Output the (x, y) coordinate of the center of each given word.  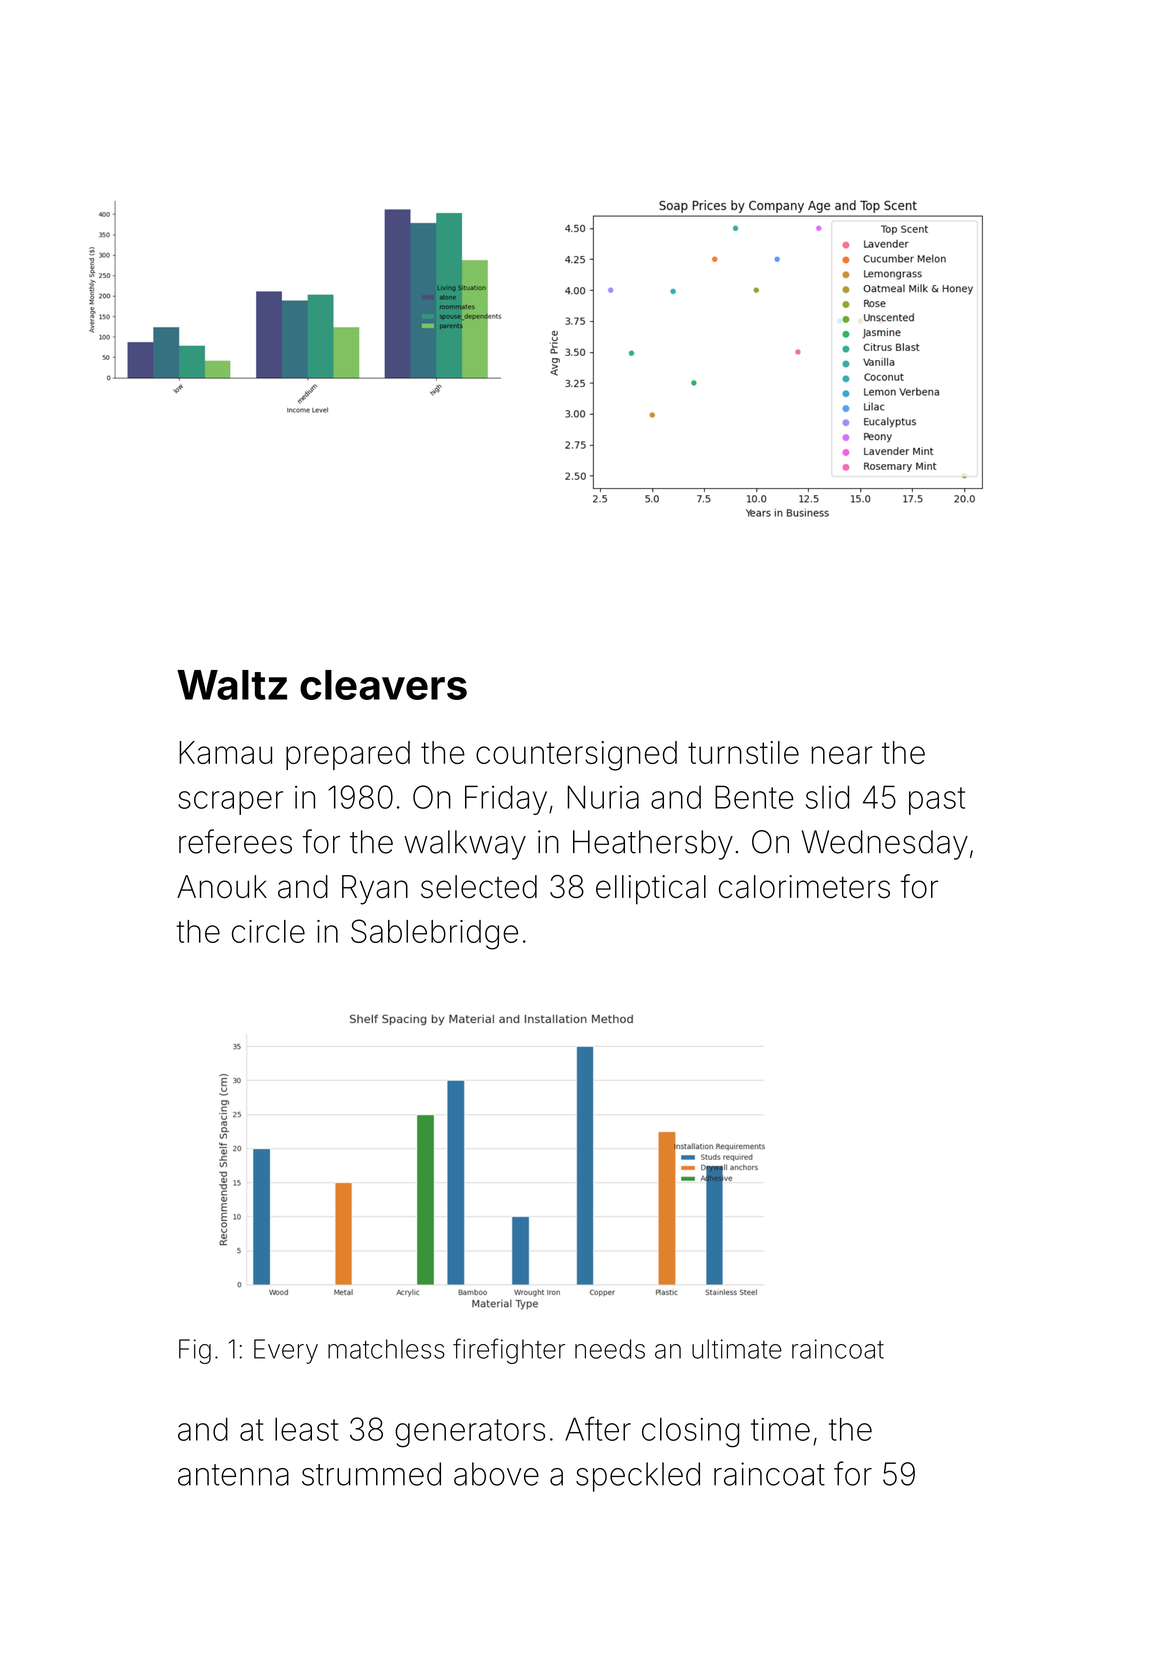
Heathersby (653, 845)
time (780, 1429)
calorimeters (804, 887)
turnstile (743, 752)
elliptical (651, 890)
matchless (386, 1349)
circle (268, 931)
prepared (348, 755)
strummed (371, 1474)
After (598, 1428)
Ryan (375, 890)
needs (610, 1349)
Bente (754, 797)
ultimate (737, 1349)
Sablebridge (434, 934)
